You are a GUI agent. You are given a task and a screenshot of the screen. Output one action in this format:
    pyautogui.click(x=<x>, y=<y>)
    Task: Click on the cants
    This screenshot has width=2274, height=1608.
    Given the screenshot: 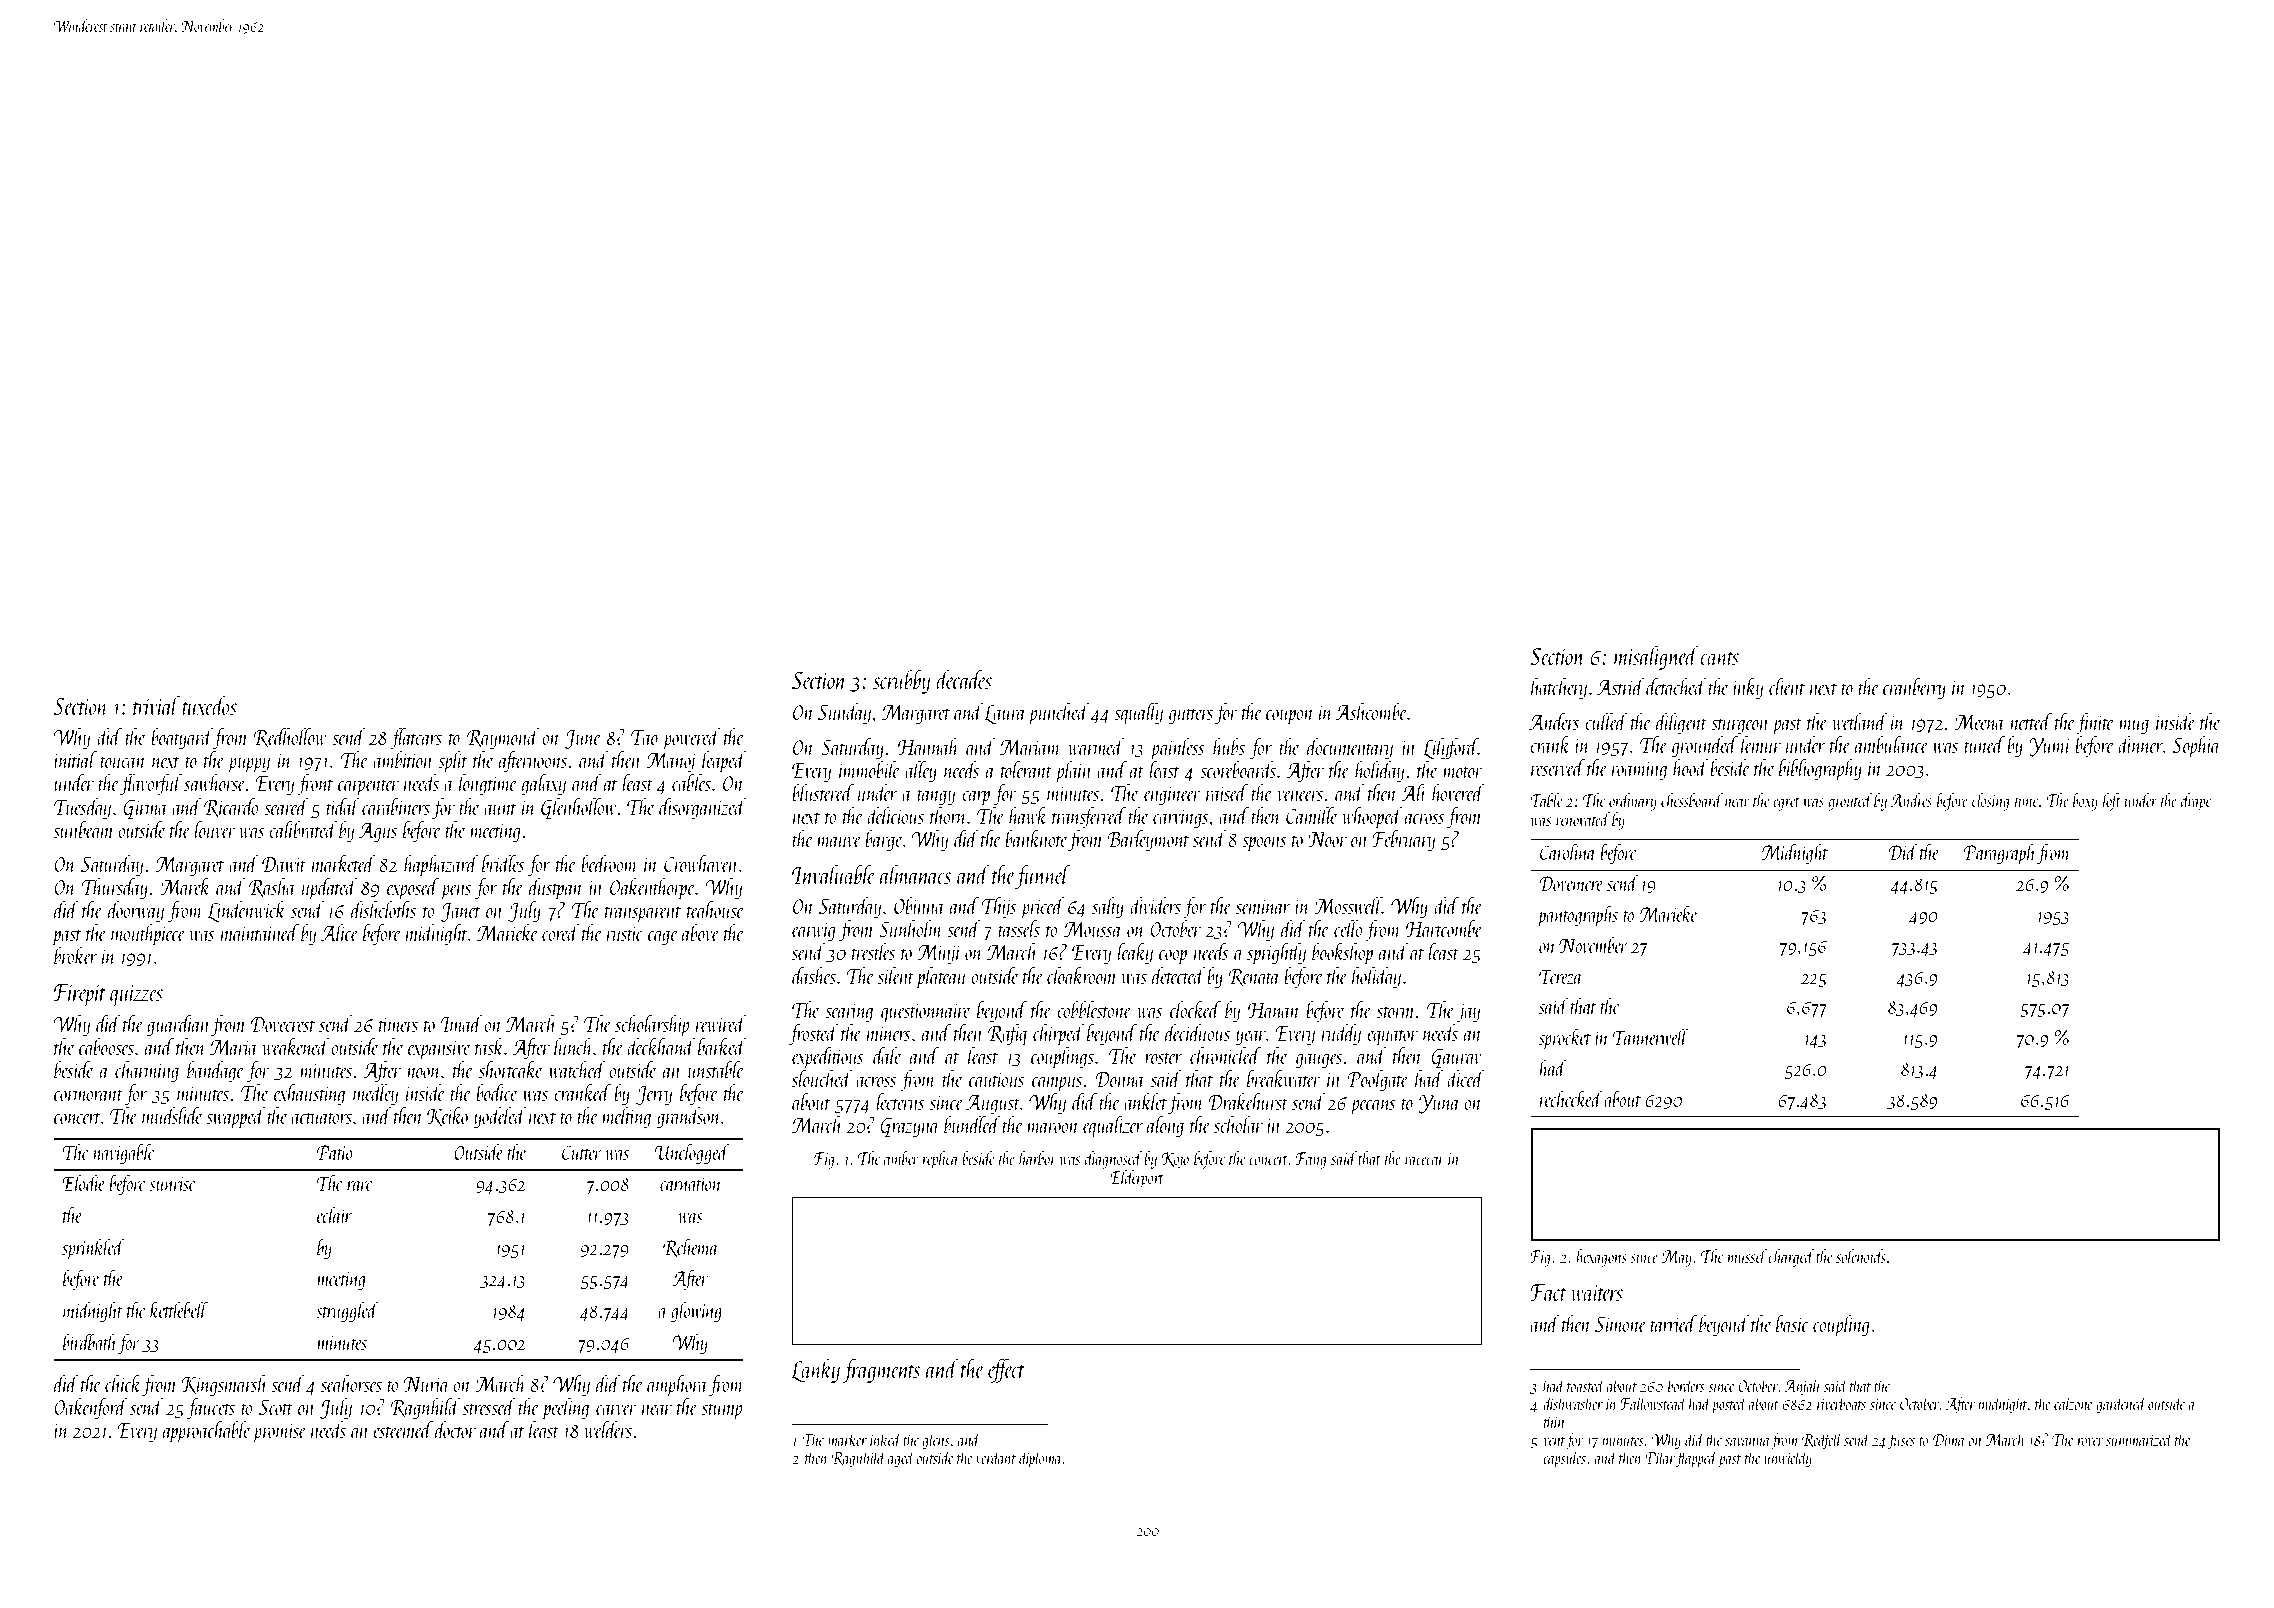 What is the action you would take?
    pyautogui.click(x=1719, y=658)
